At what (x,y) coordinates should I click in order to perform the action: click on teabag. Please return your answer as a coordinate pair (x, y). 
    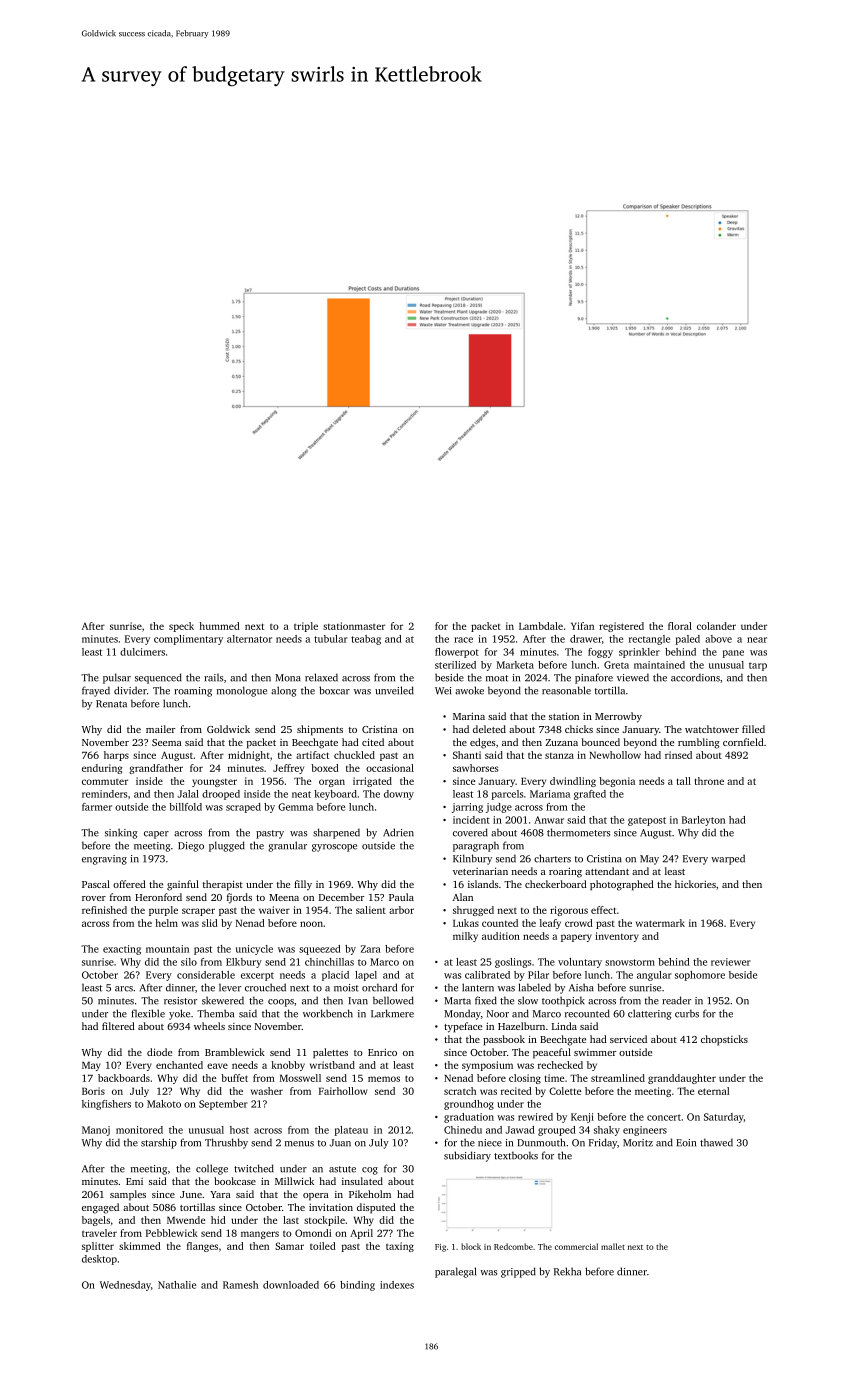
    Looking at the image, I should click on (366, 640).
